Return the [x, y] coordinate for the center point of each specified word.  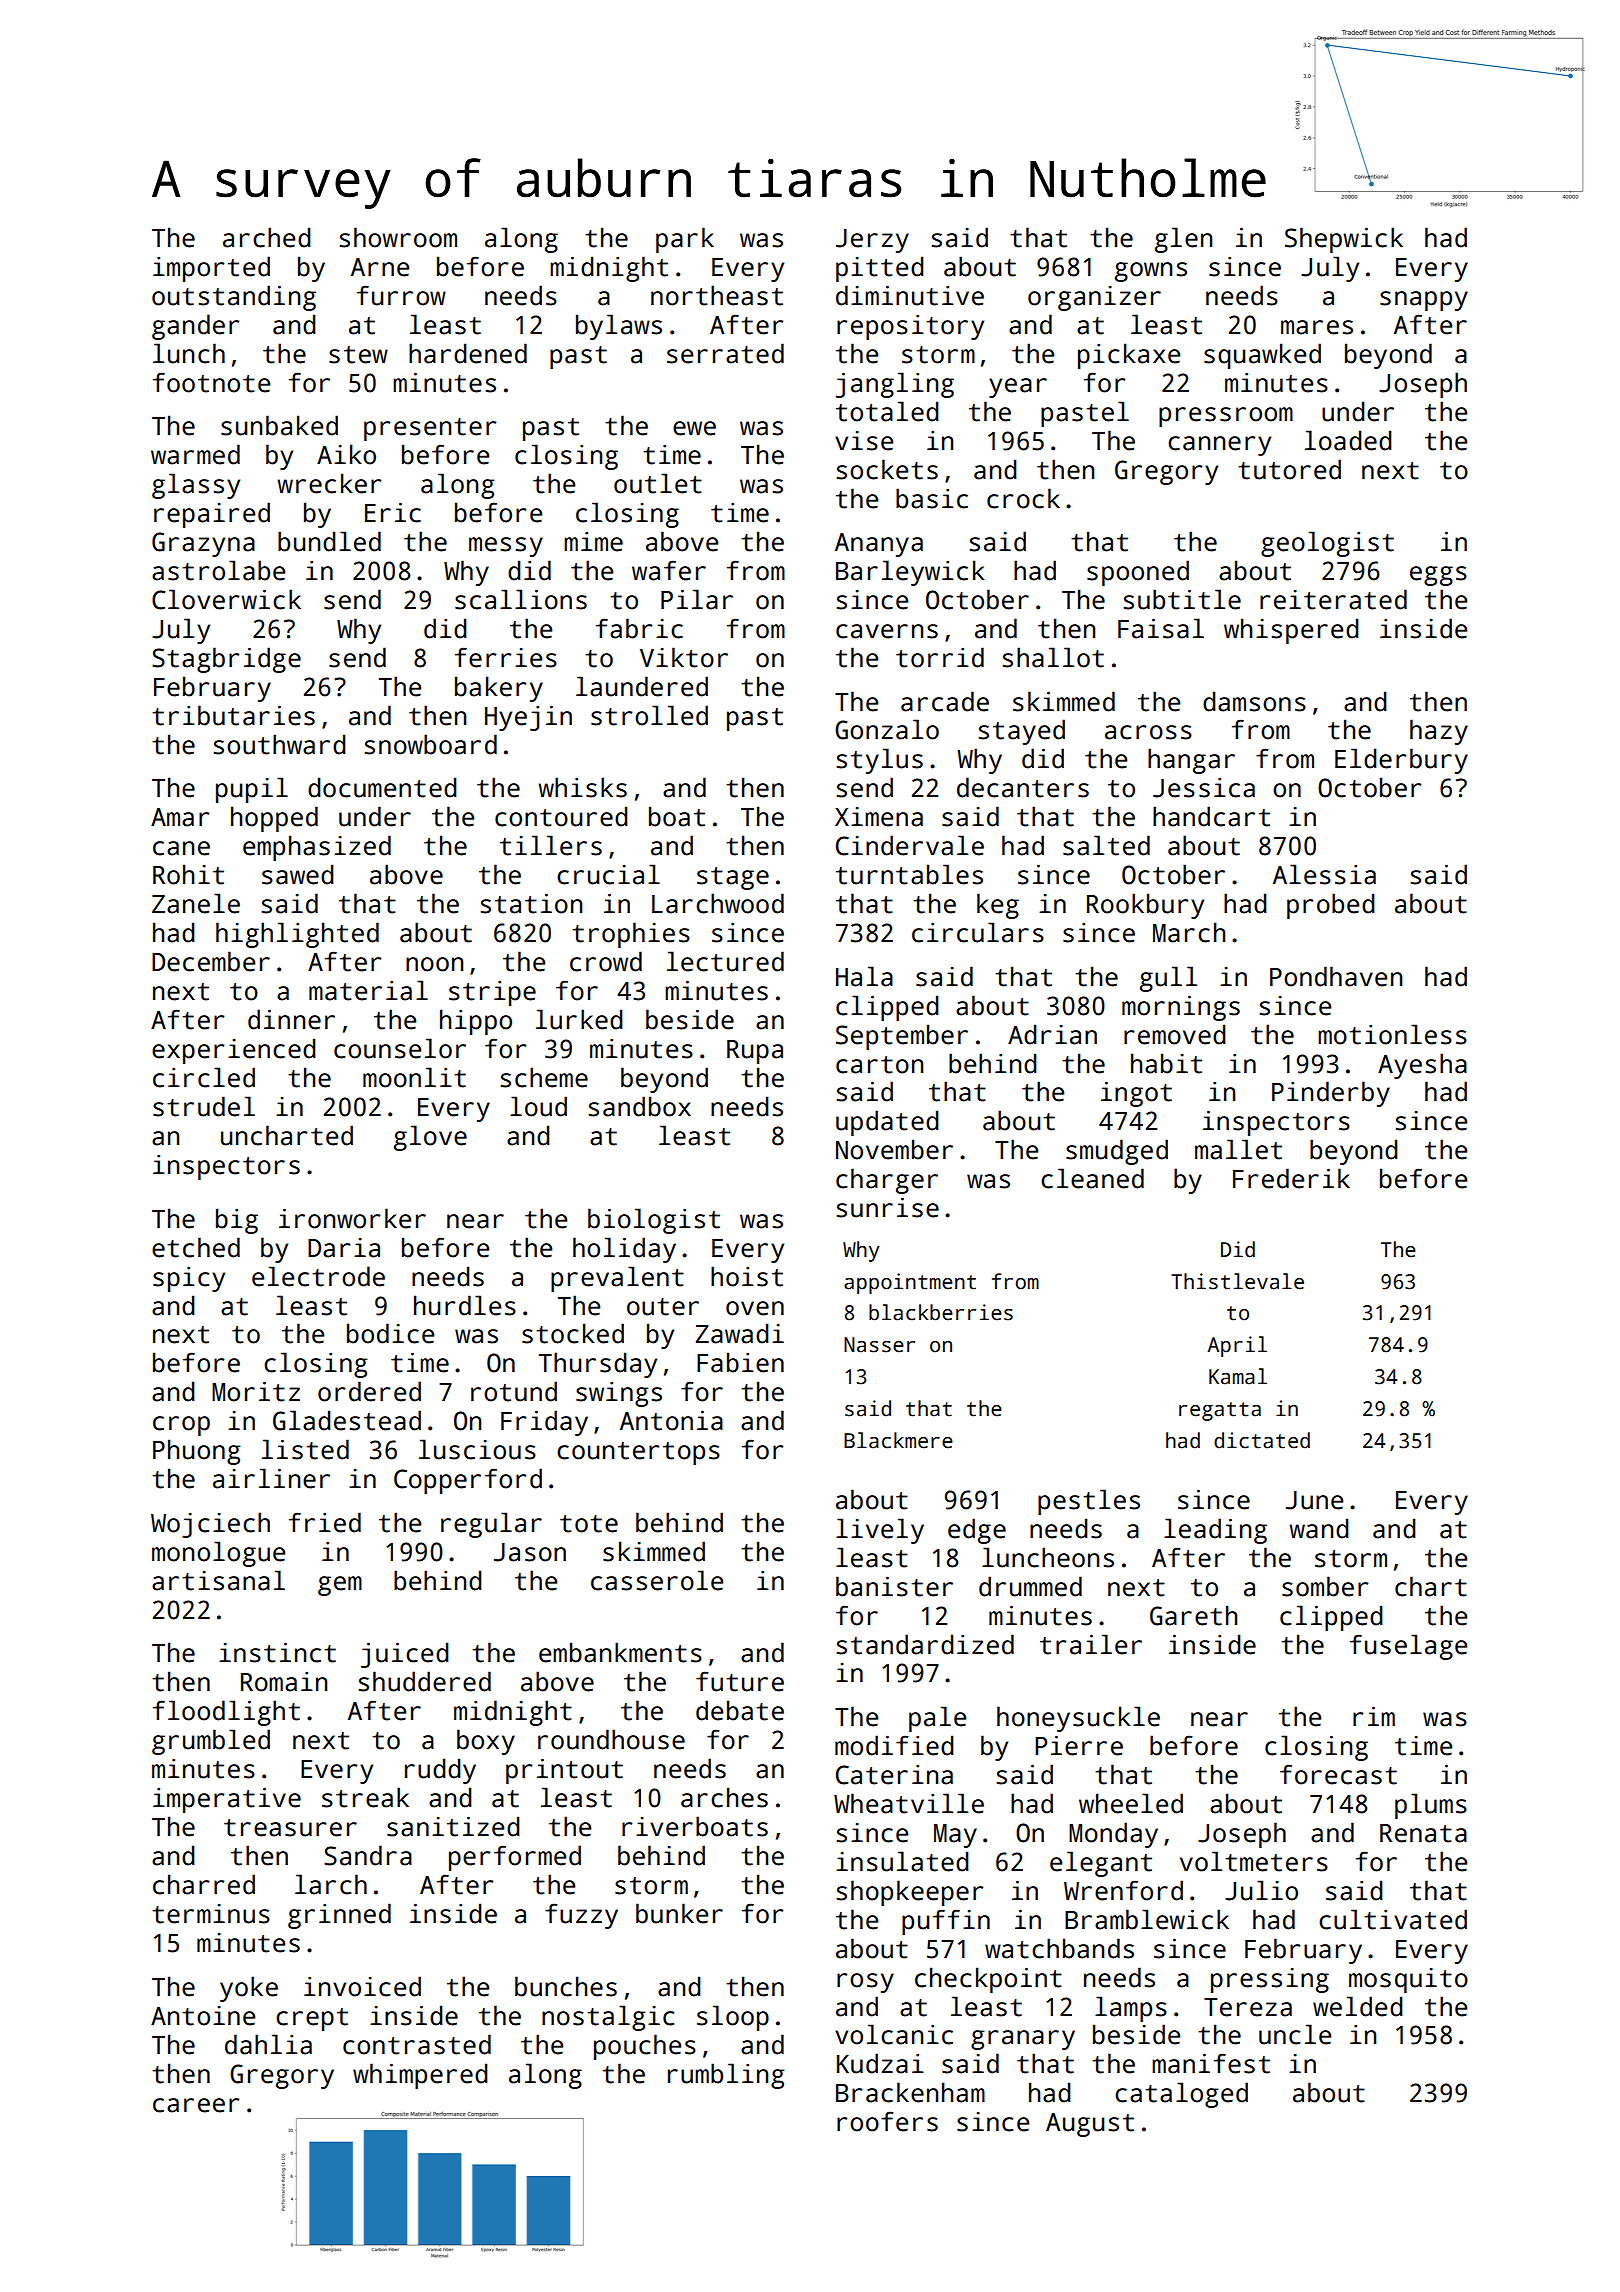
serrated [725, 353]
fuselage [1408, 1647]
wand [1319, 1528]
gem [340, 1586]
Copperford [468, 1481]
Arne [380, 267]
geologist [1327, 544]
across [1148, 732]
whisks [582, 787]
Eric [393, 513]
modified [894, 1745]
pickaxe [1129, 356]
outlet [658, 483]
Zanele [196, 903]
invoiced [362, 1986]
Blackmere [898, 1440]
